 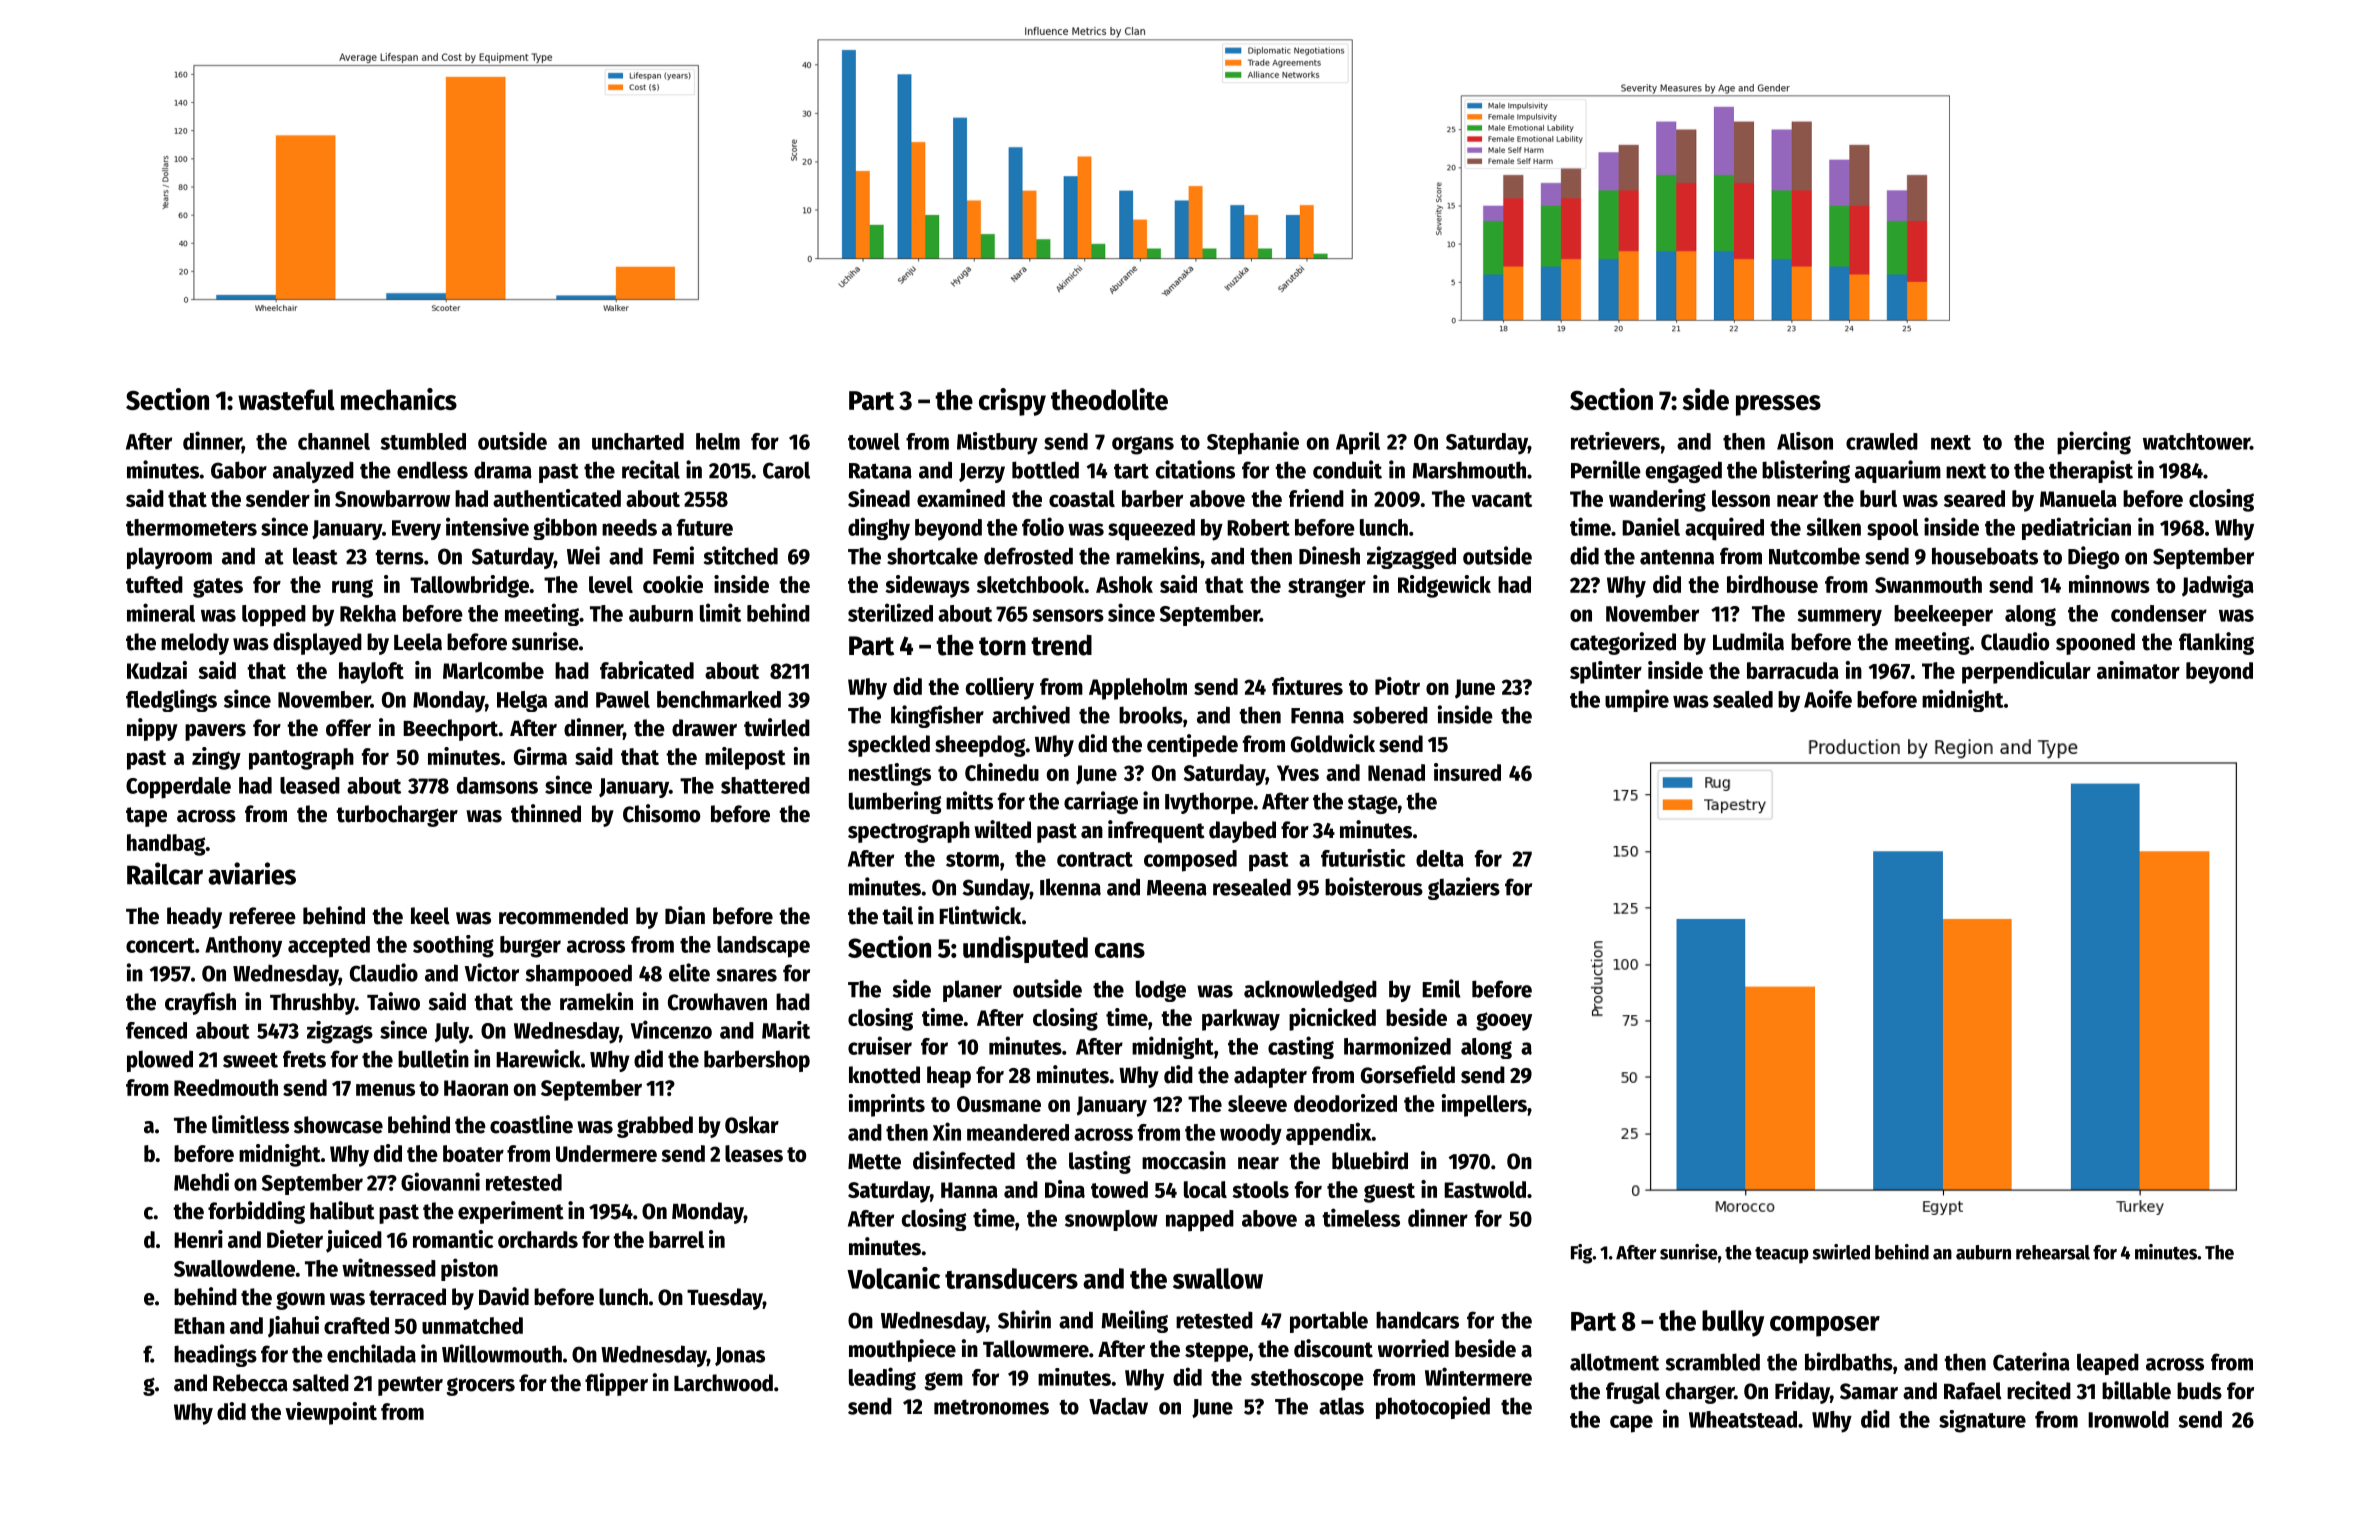 I want to click on glaziers, so click(x=1464, y=888).
